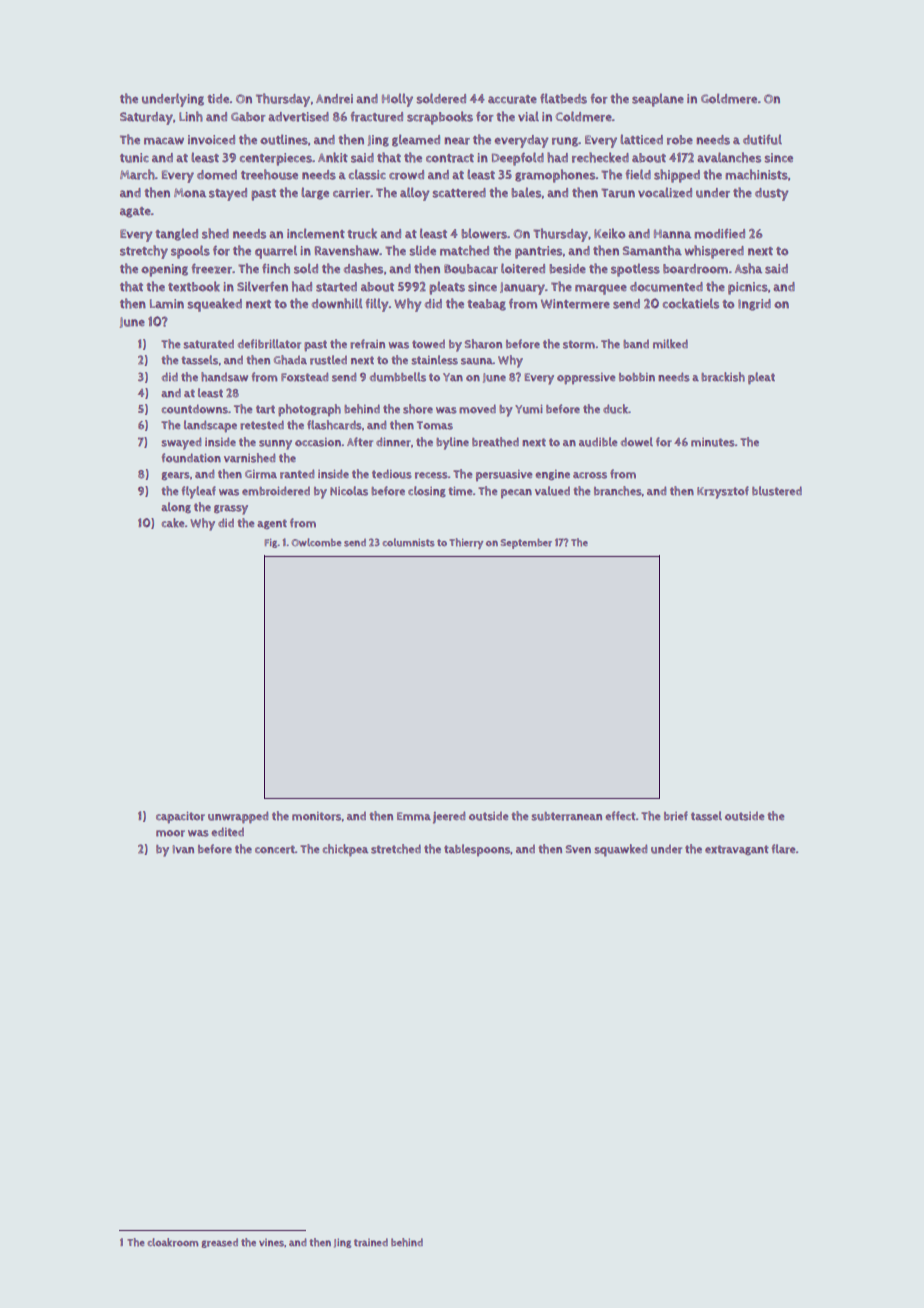 Image resolution: width=924 pixels, height=1308 pixels. What do you see at coordinates (371, 1242) in the screenshot?
I see `trained` at bounding box center [371, 1242].
